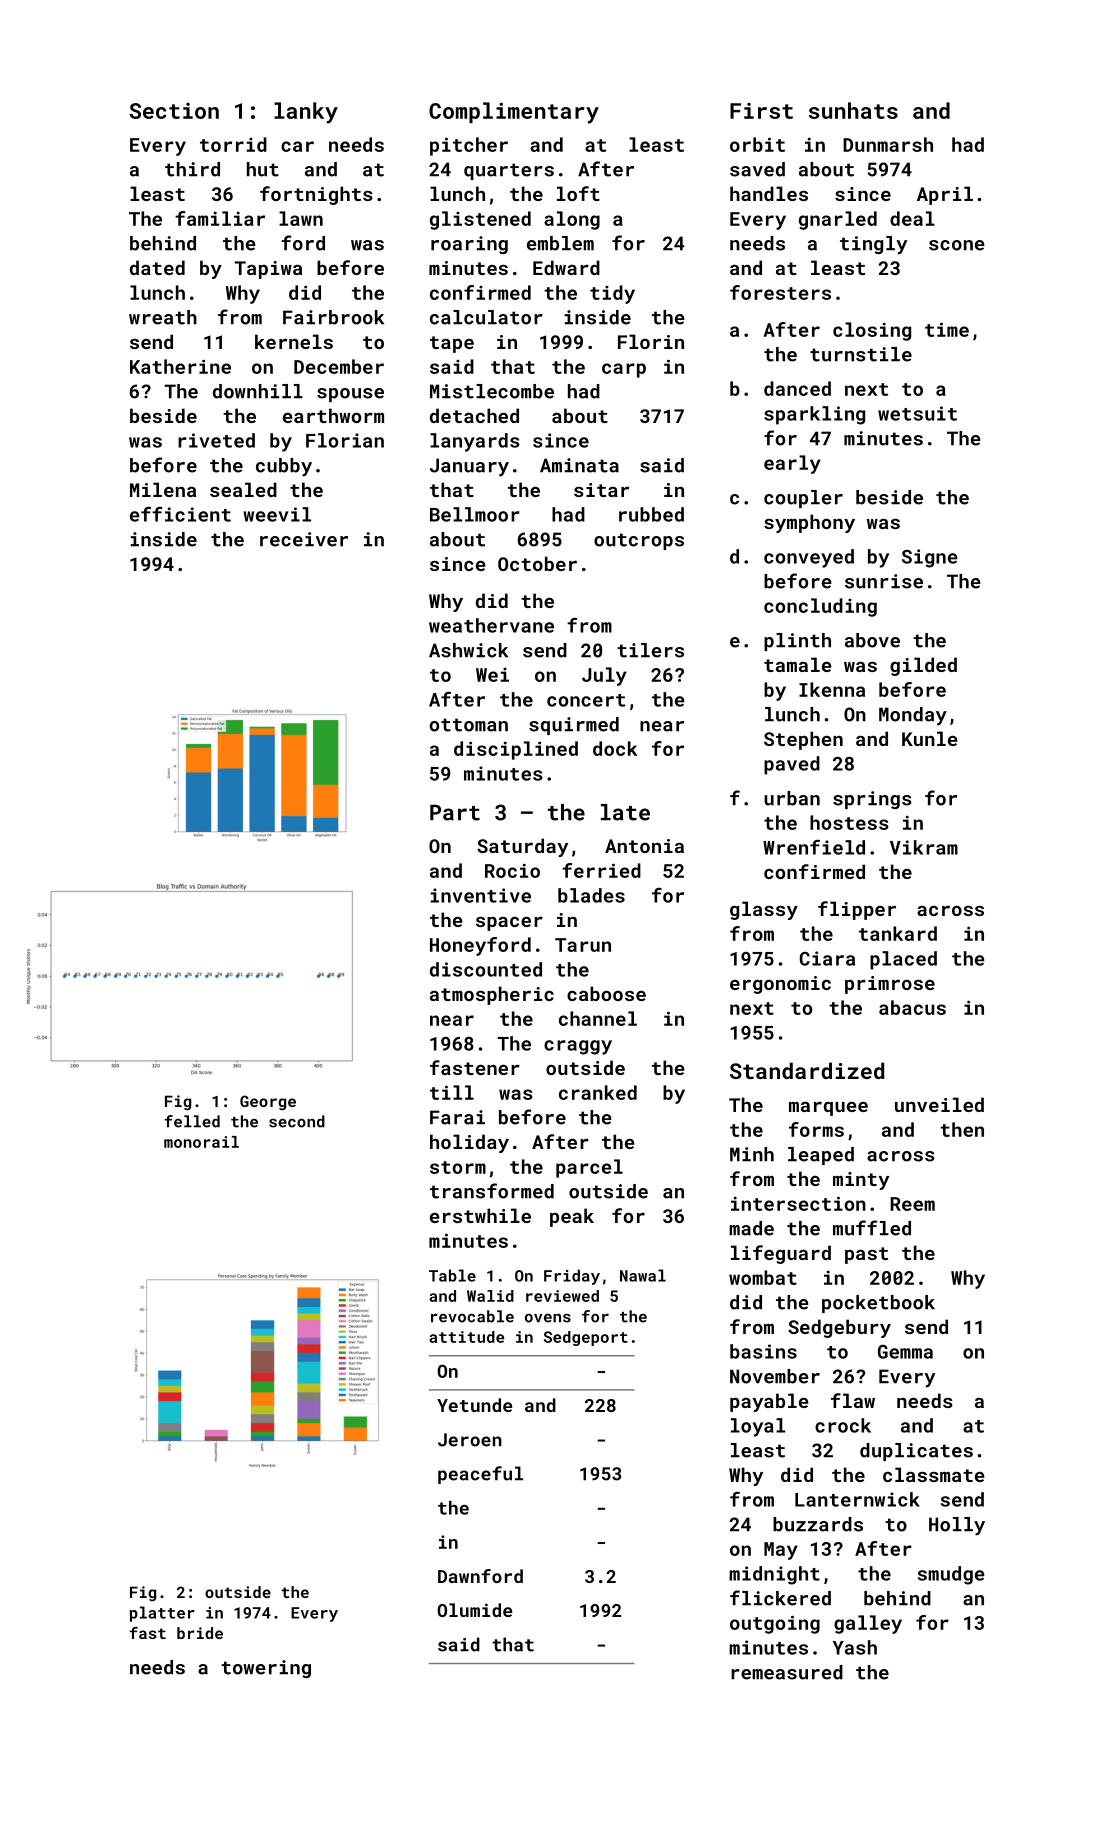 The width and height of the screenshot is (1114, 1835). I want to click on smudge, so click(951, 1575).
